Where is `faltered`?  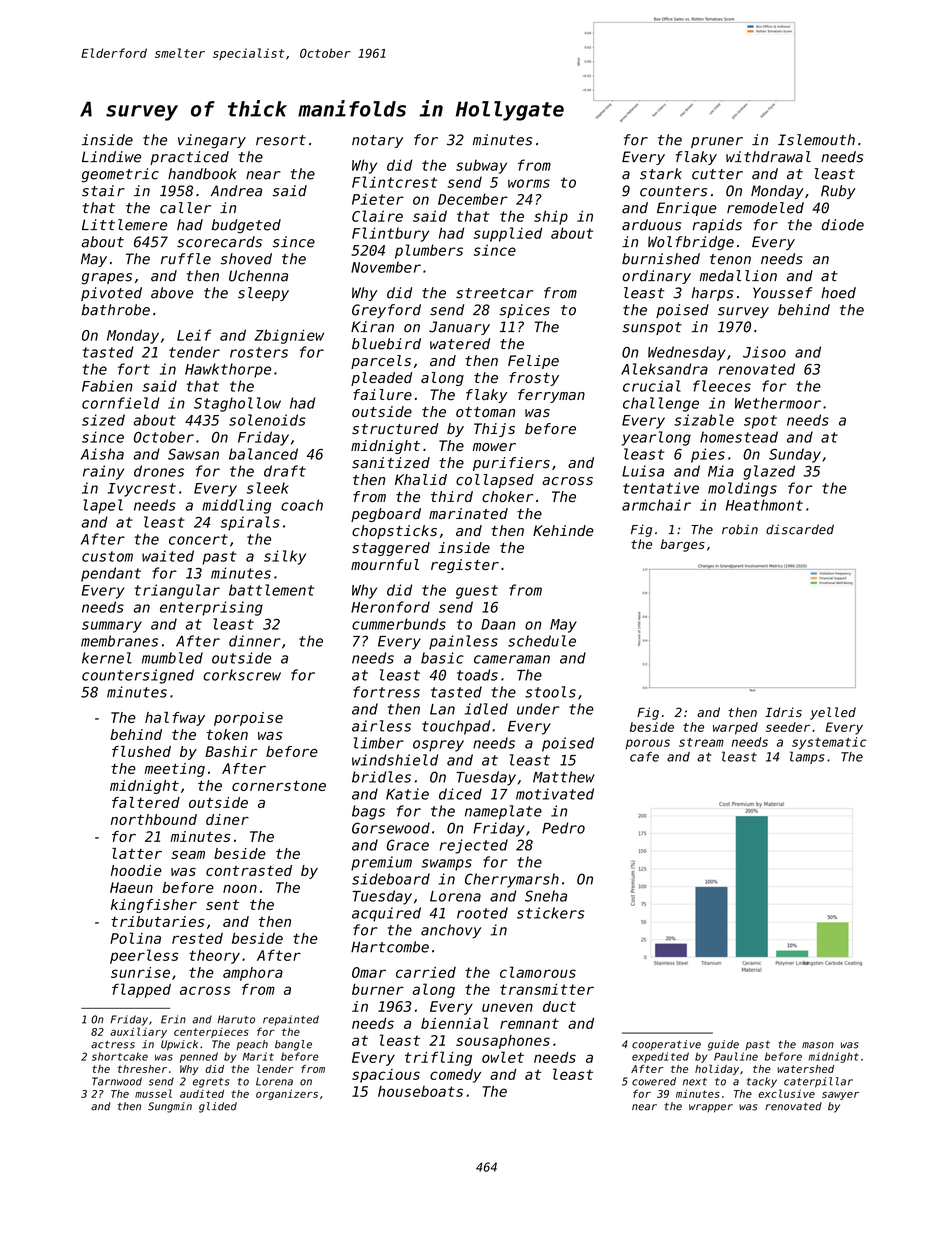 faltered is located at coordinates (146, 802).
